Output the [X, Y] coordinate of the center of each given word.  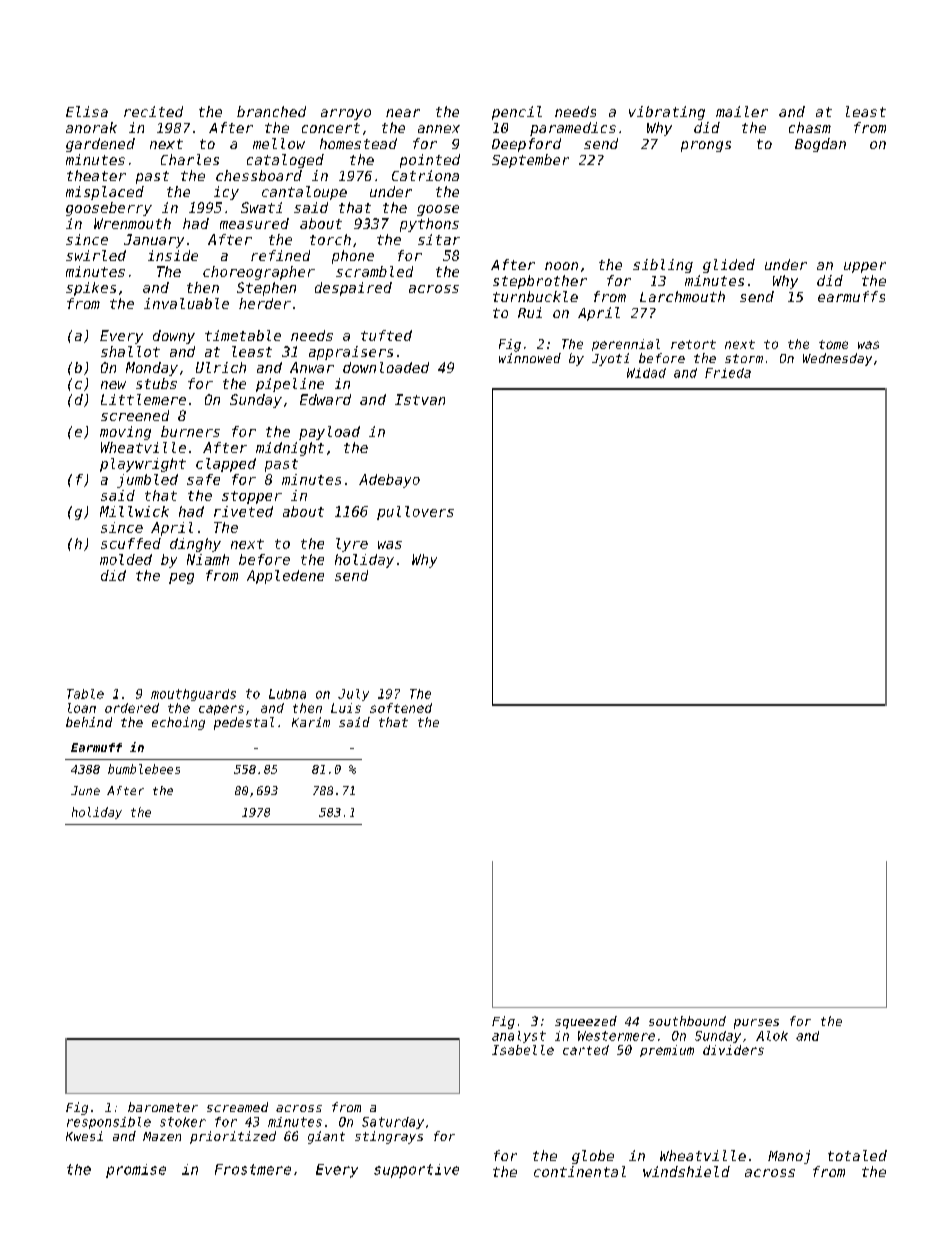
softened [401, 708]
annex [439, 129]
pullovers [415, 513]
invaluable [186, 303]
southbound [687, 1021]
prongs [706, 146]
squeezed [586, 1022]
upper [865, 267]
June [85, 790]
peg [181, 578]
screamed [237, 1107]
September [530, 161]
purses [756, 1024]
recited [153, 111]
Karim [311, 722]
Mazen [162, 1136]
